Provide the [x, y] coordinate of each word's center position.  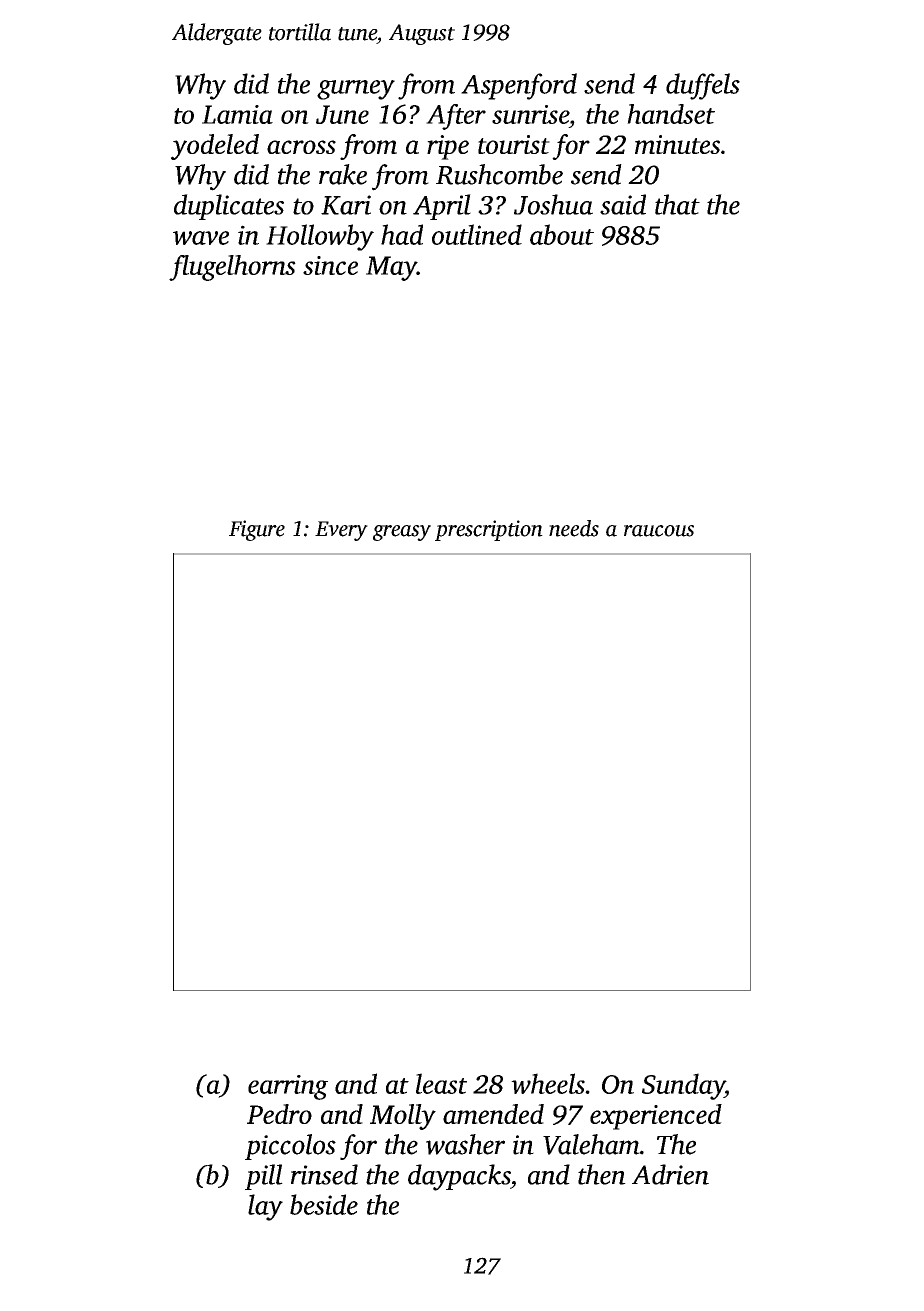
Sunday [683, 1086]
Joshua [553, 204]
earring [288, 1087]
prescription [489, 530]
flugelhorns [232, 268]
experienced [656, 1117]
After [456, 117]
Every [341, 531]
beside [324, 1204]
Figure [257, 530]
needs [574, 528]
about [562, 234]
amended [493, 1114]
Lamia [237, 114]
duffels [703, 86]
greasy [402, 533]
